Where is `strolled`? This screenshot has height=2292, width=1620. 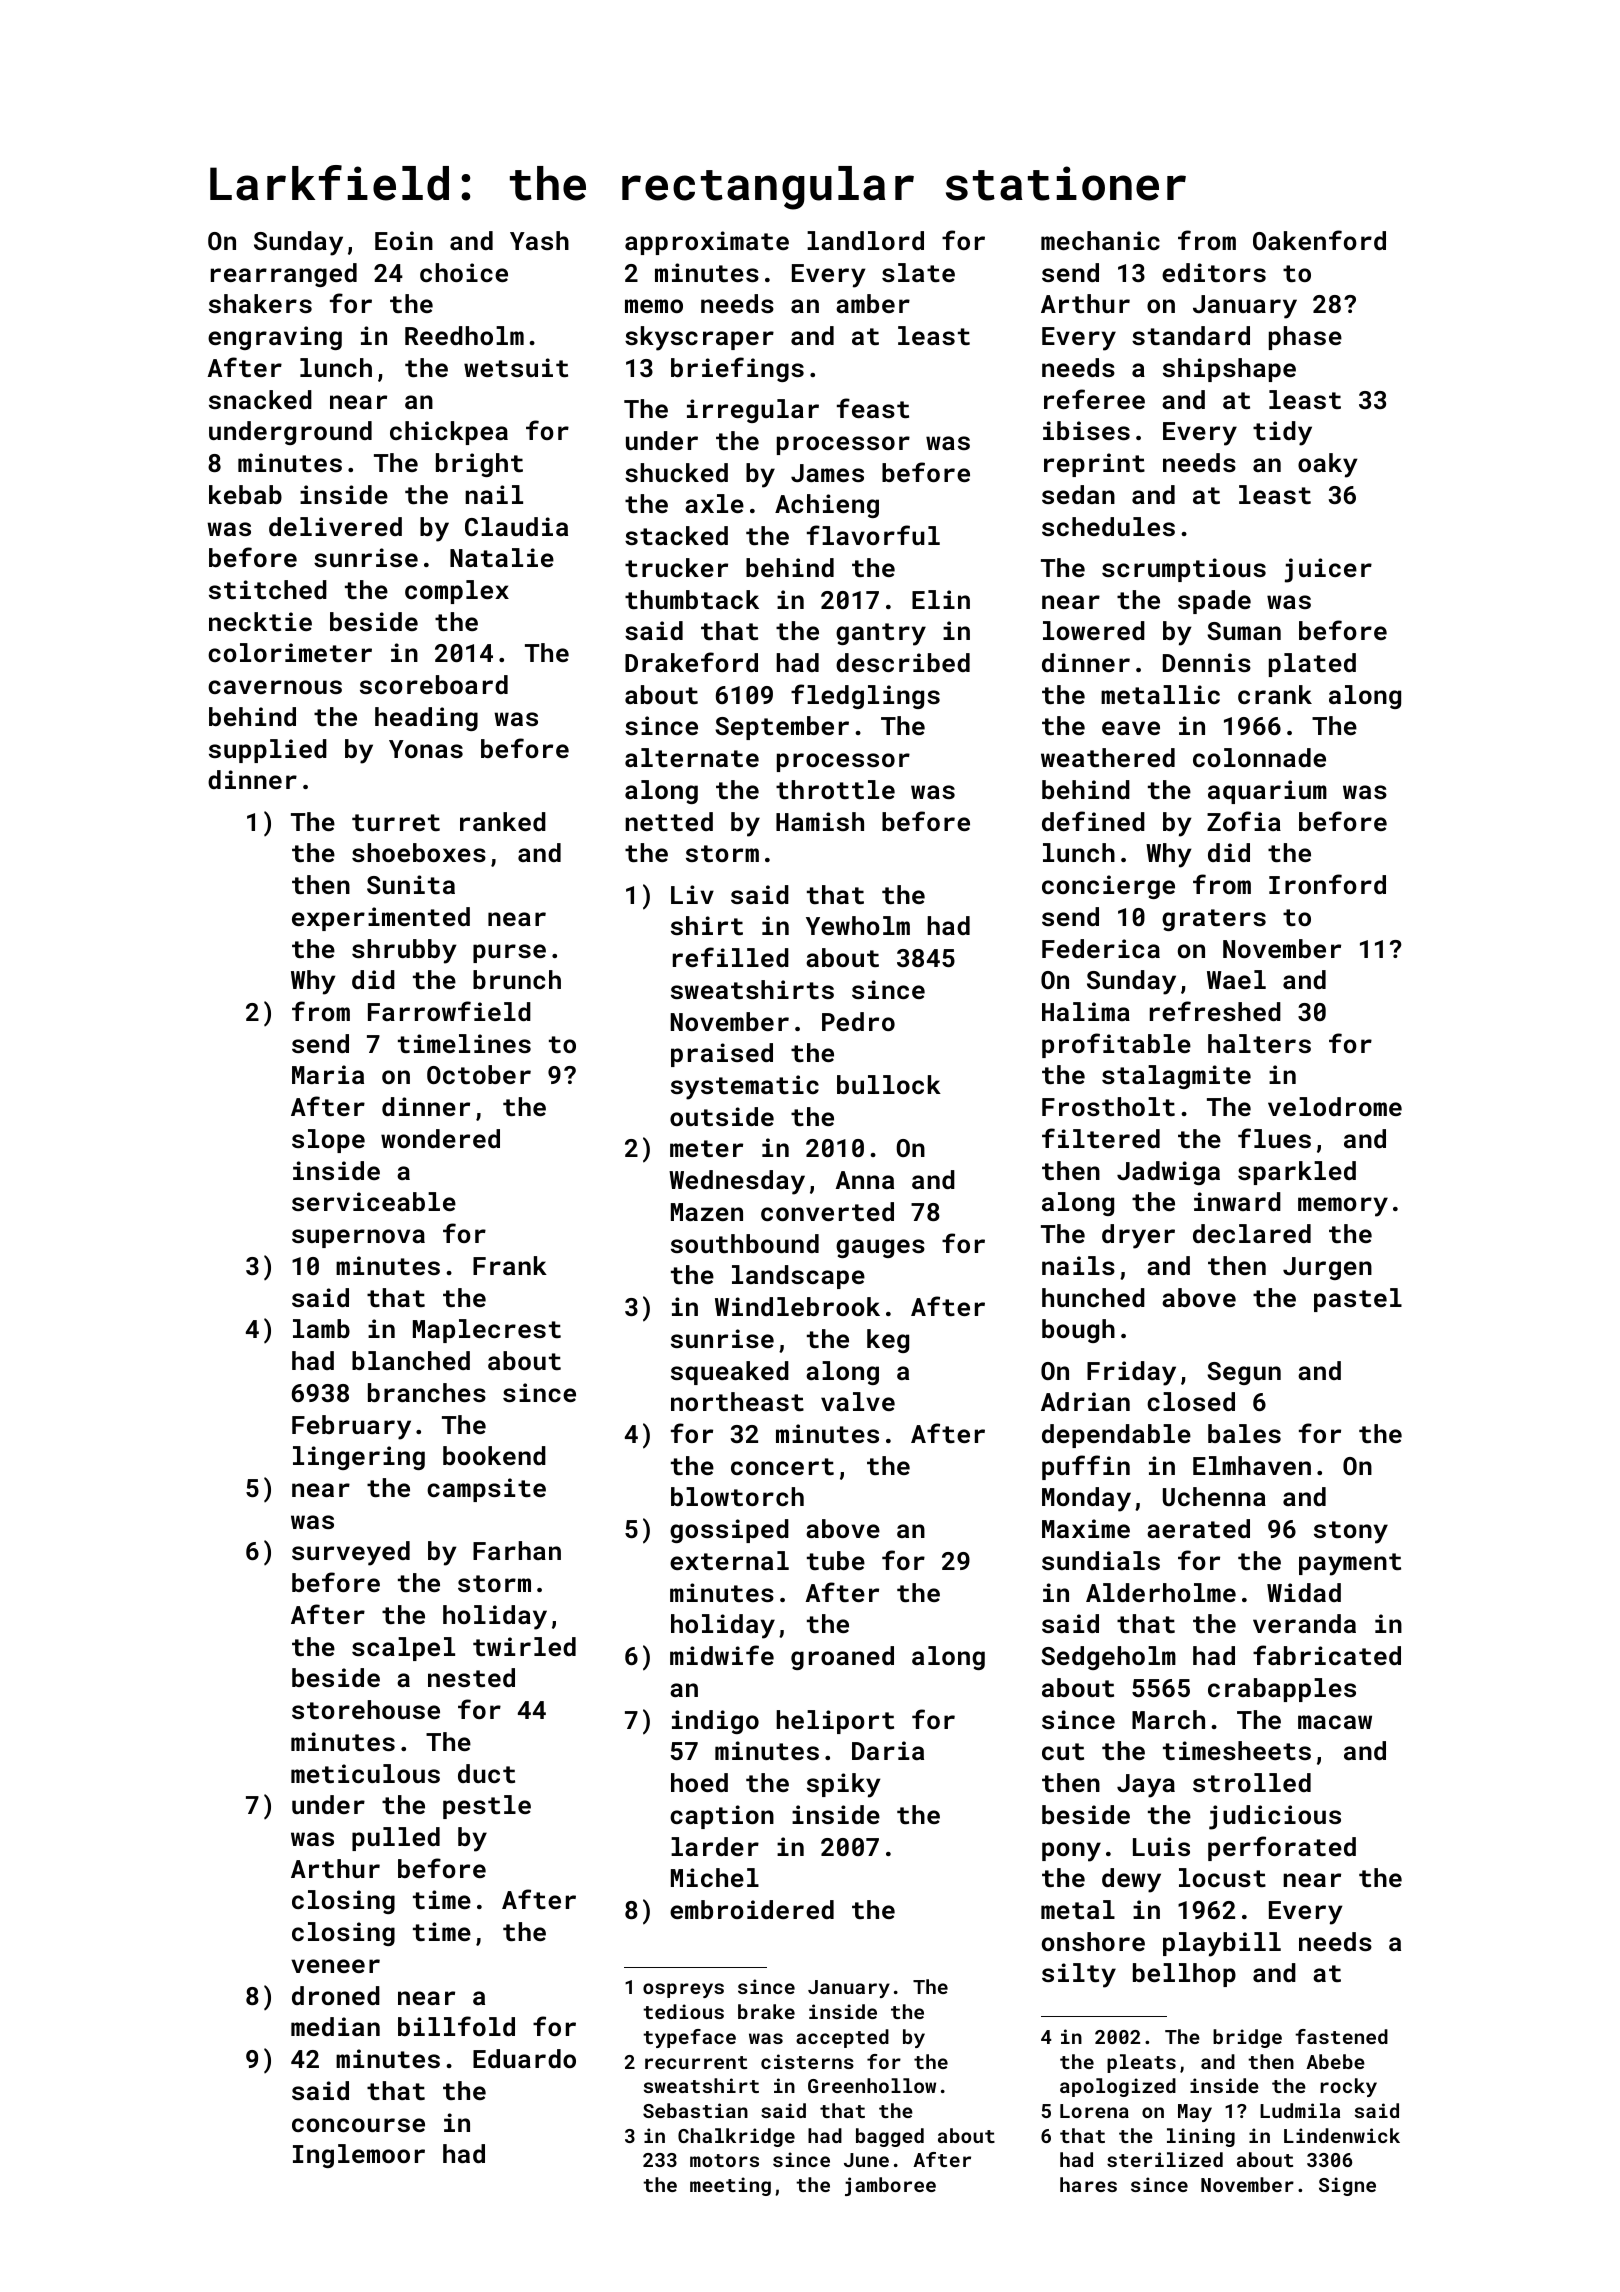 strolled is located at coordinates (1252, 1782).
